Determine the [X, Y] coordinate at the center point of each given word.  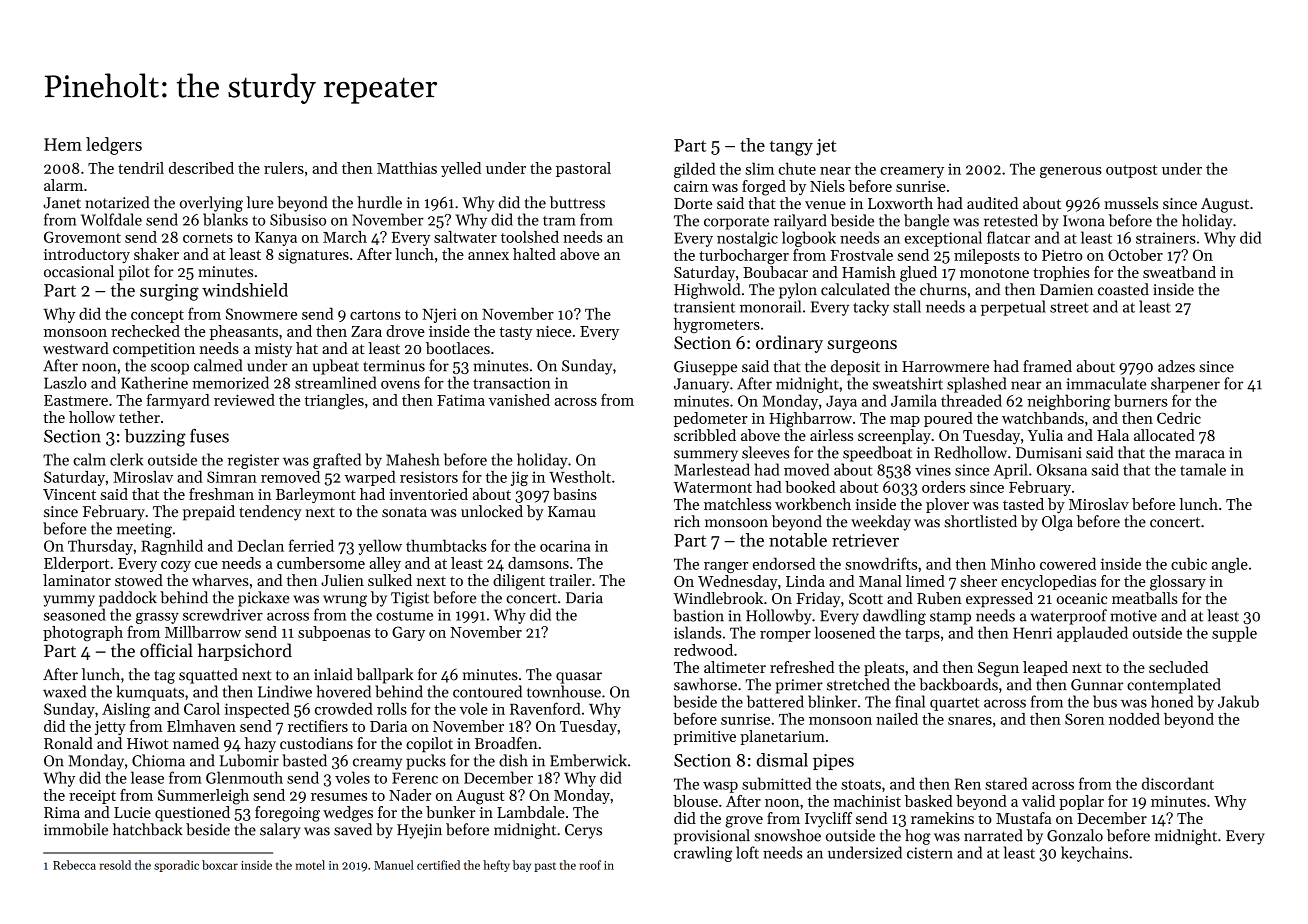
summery [706, 456]
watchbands [1043, 418]
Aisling [126, 710]
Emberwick [588, 760]
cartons [375, 315]
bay [522, 866]
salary [280, 831]
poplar [1081, 802]
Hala [1113, 435]
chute [797, 168]
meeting [144, 530]
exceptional [943, 239]
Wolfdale [111, 219]
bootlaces [458, 348]
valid [1038, 801]
